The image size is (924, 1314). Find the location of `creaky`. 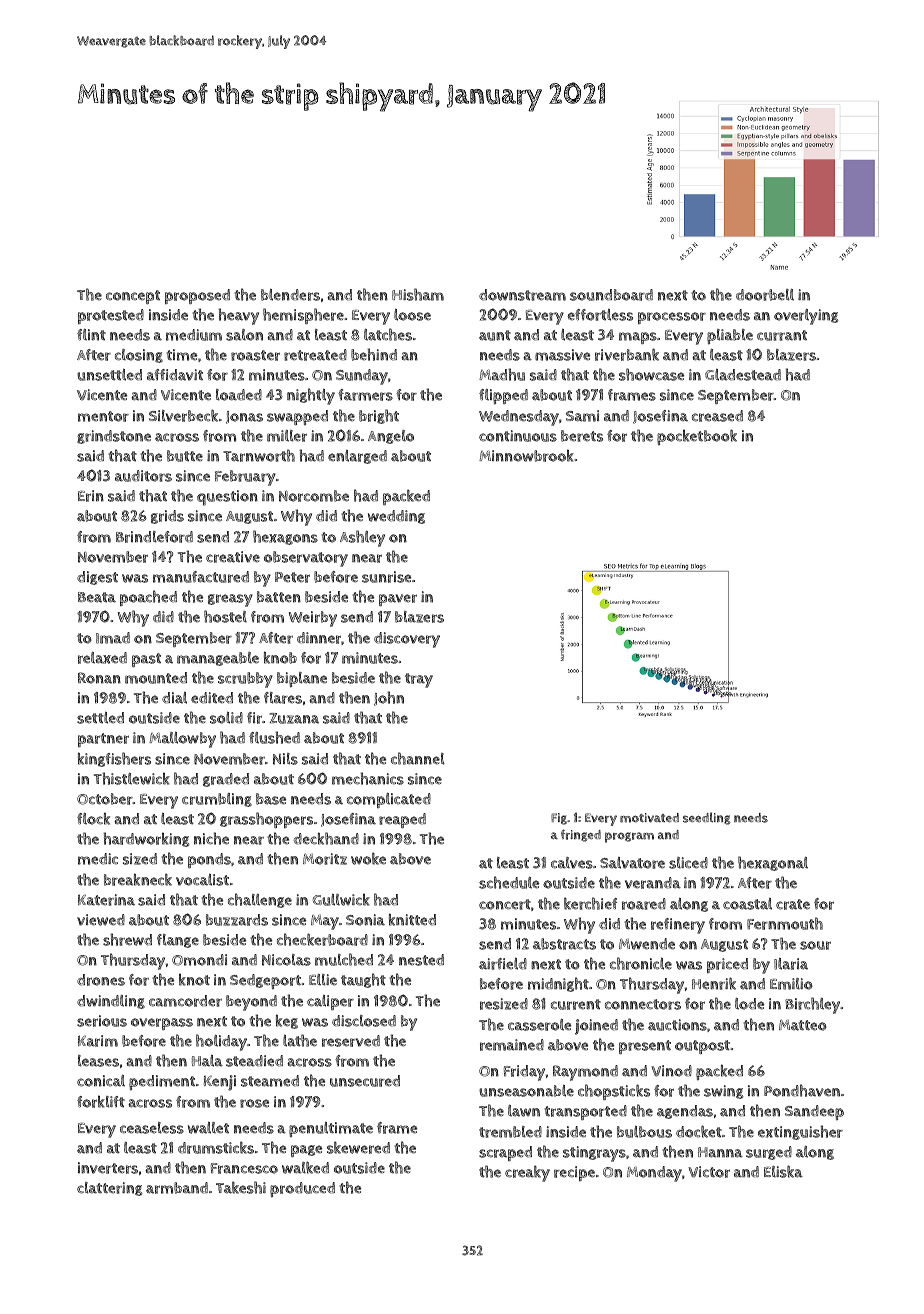

creaky is located at coordinates (527, 1174).
